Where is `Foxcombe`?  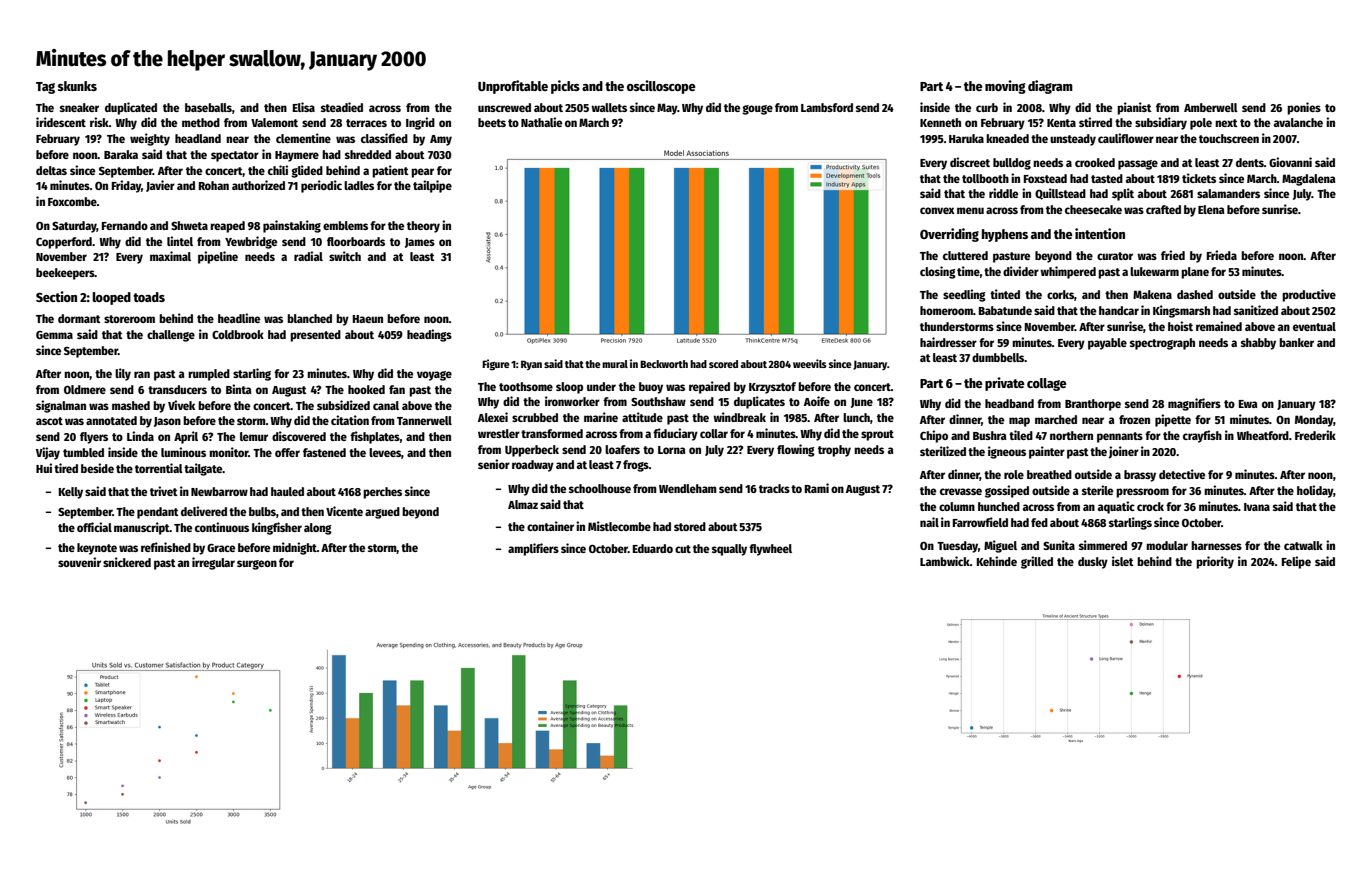
Foxcombe is located at coordinates (72, 201).
